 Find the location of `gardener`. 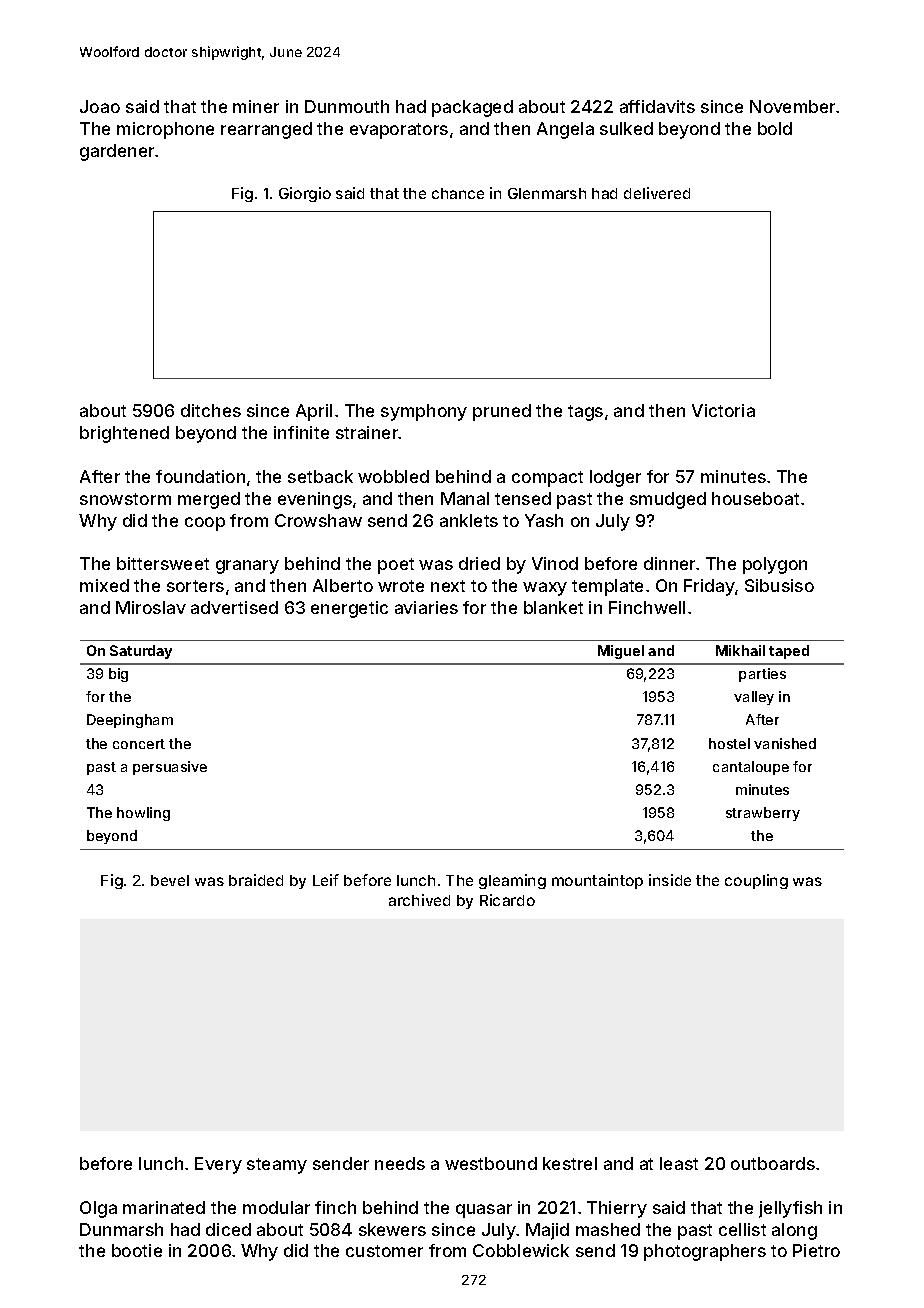

gardener is located at coordinates (117, 152).
